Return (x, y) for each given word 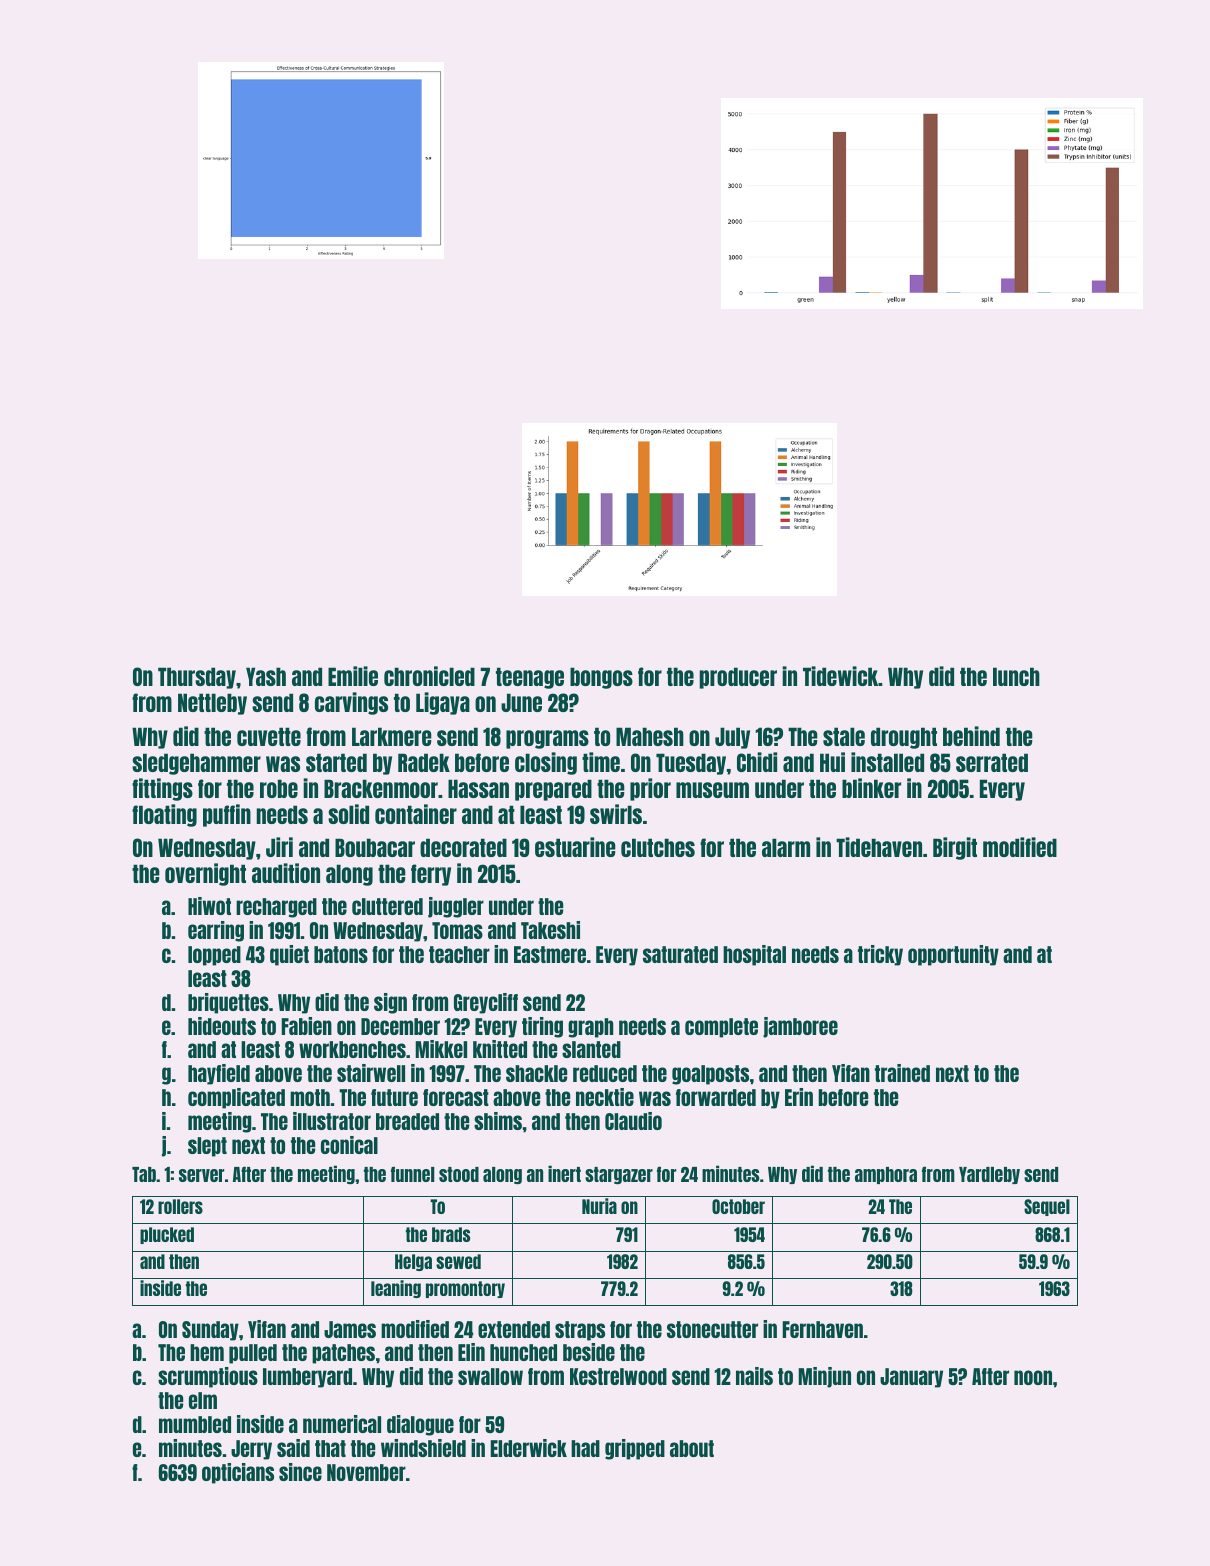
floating (164, 815)
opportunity (953, 955)
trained (902, 1073)
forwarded (716, 1097)
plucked (167, 1235)
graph (590, 1028)
